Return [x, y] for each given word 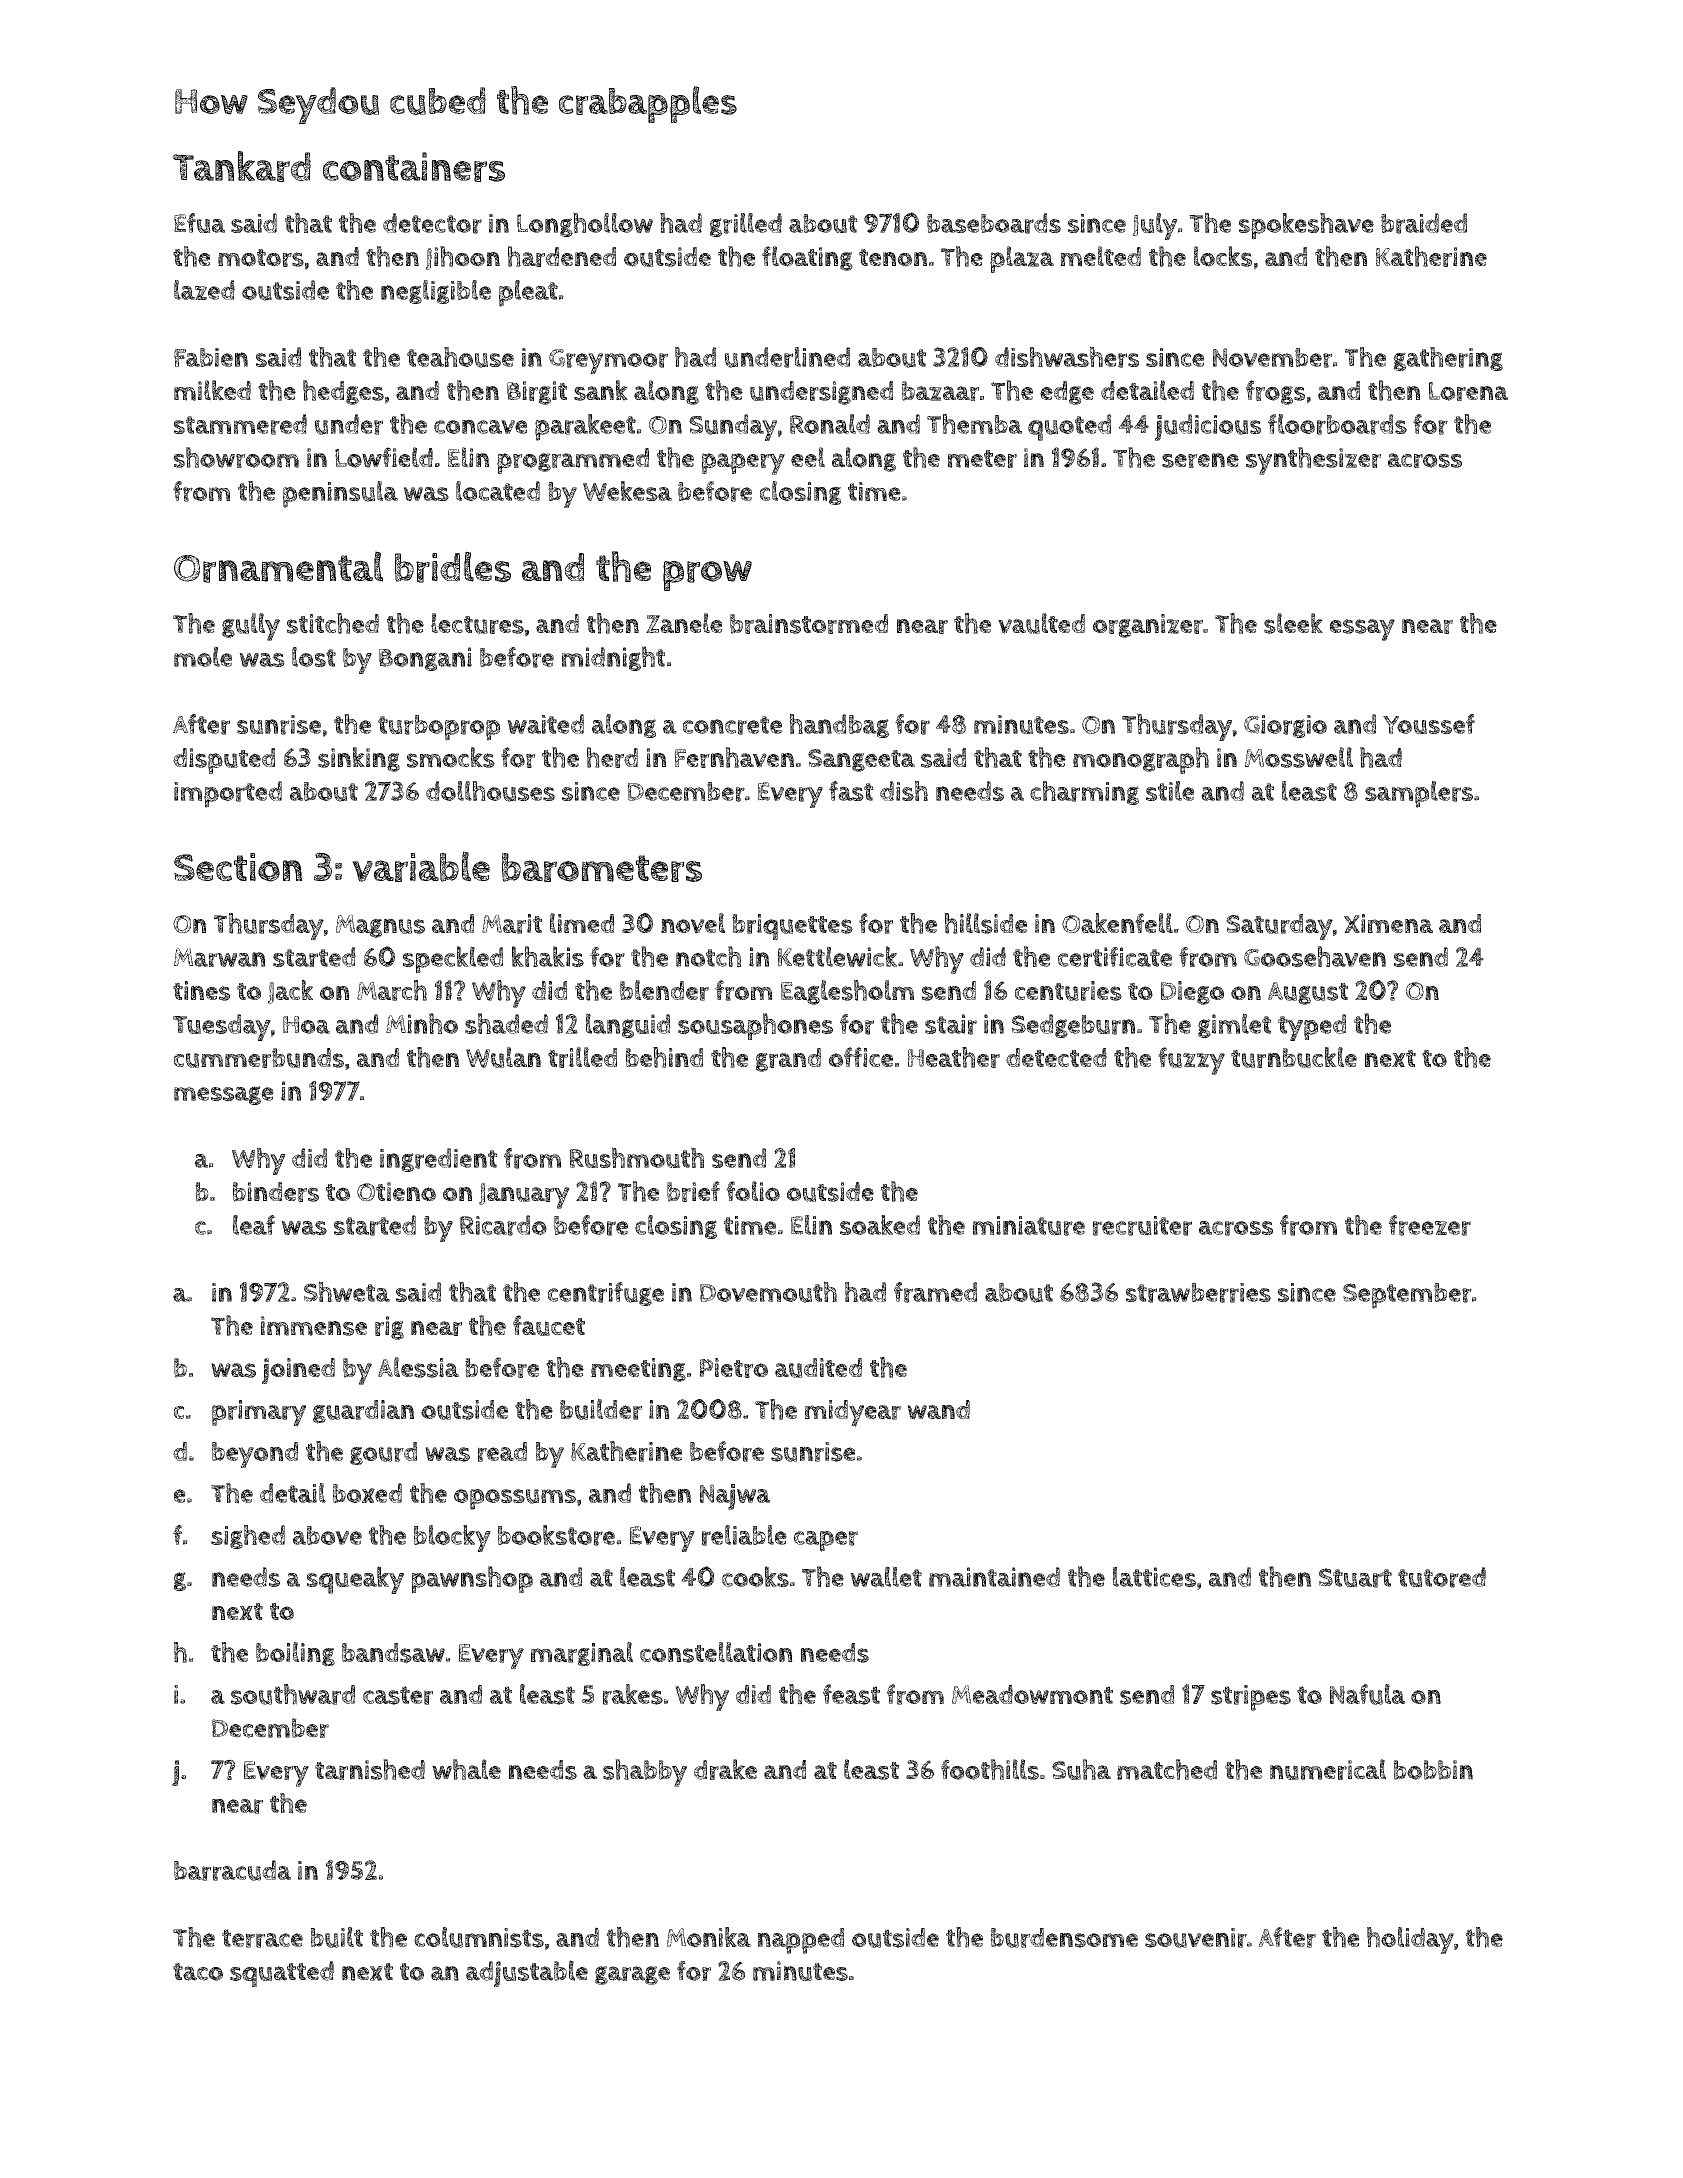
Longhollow [585, 224]
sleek [1293, 623]
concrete [732, 725]
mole [203, 656]
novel [693, 923]
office [861, 1057]
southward [293, 1694]
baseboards [994, 223]
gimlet [1234, 1025]
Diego [1192, 993]
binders [276, 1192]
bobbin [1433, 1770]
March [392, 990]
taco [198, 1972]
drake [725, 1769]
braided [1424, 223]
